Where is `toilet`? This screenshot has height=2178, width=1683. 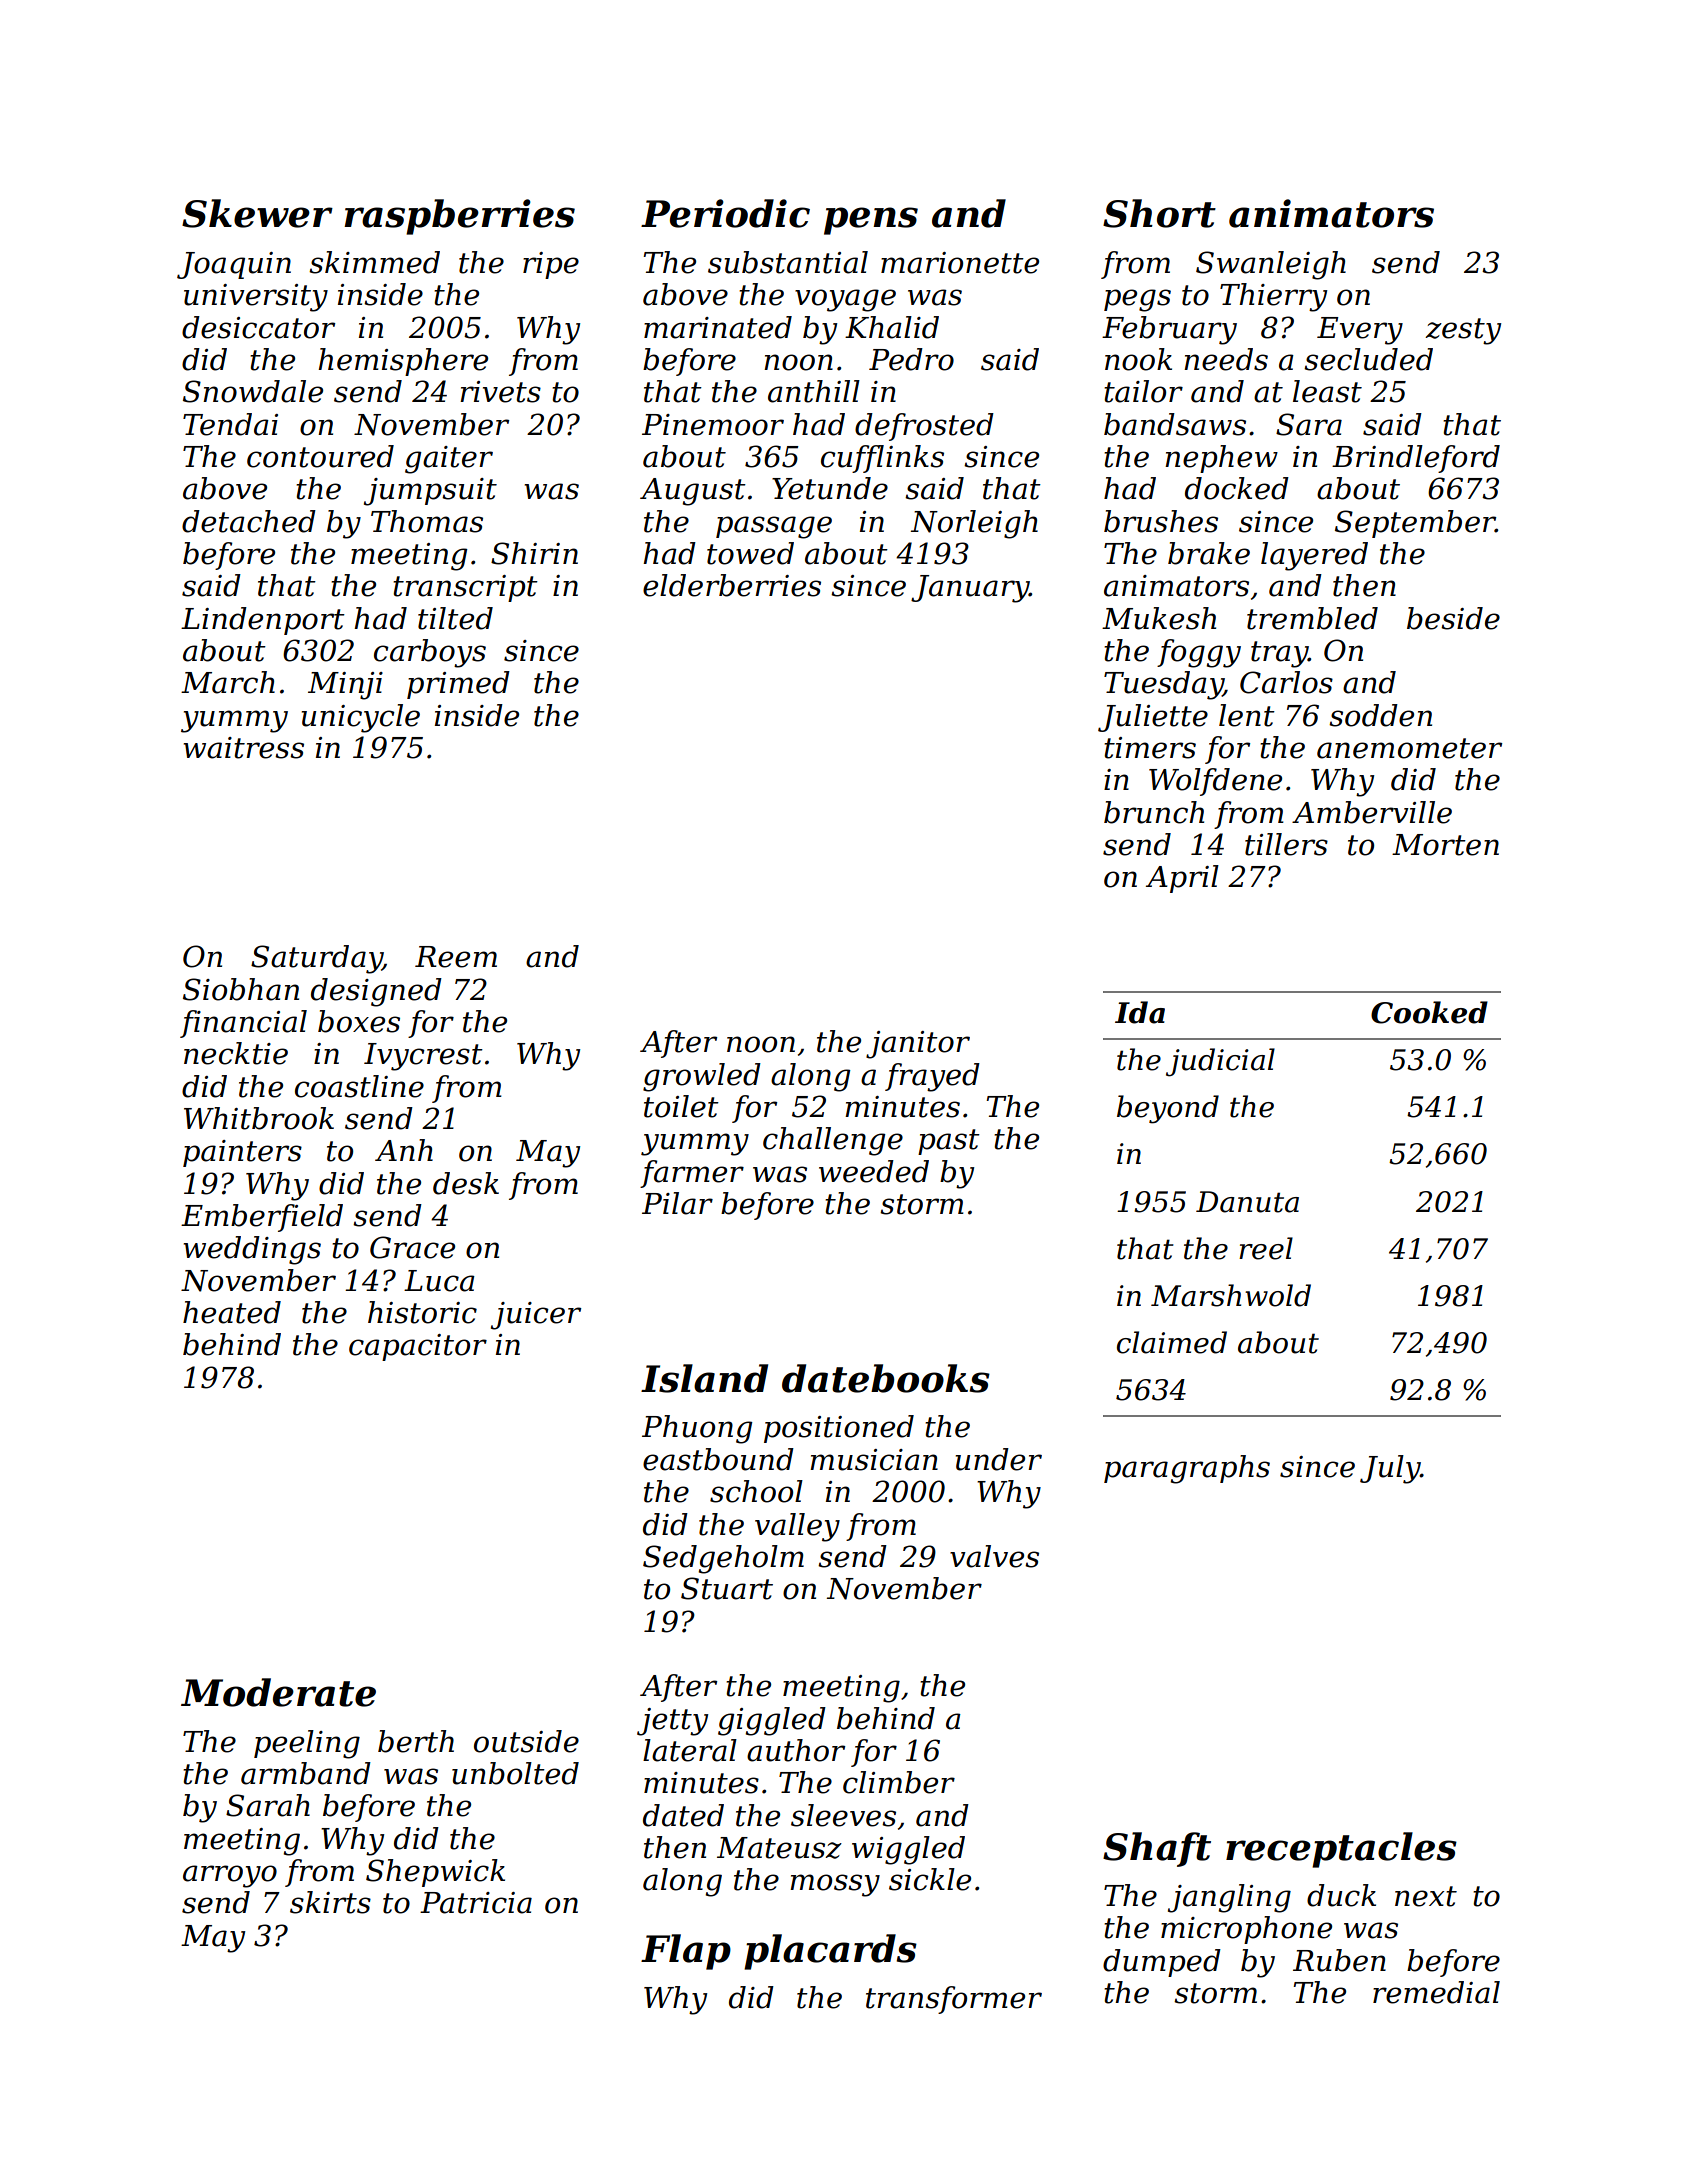
toilet is located at coordinates (681, 1106).
